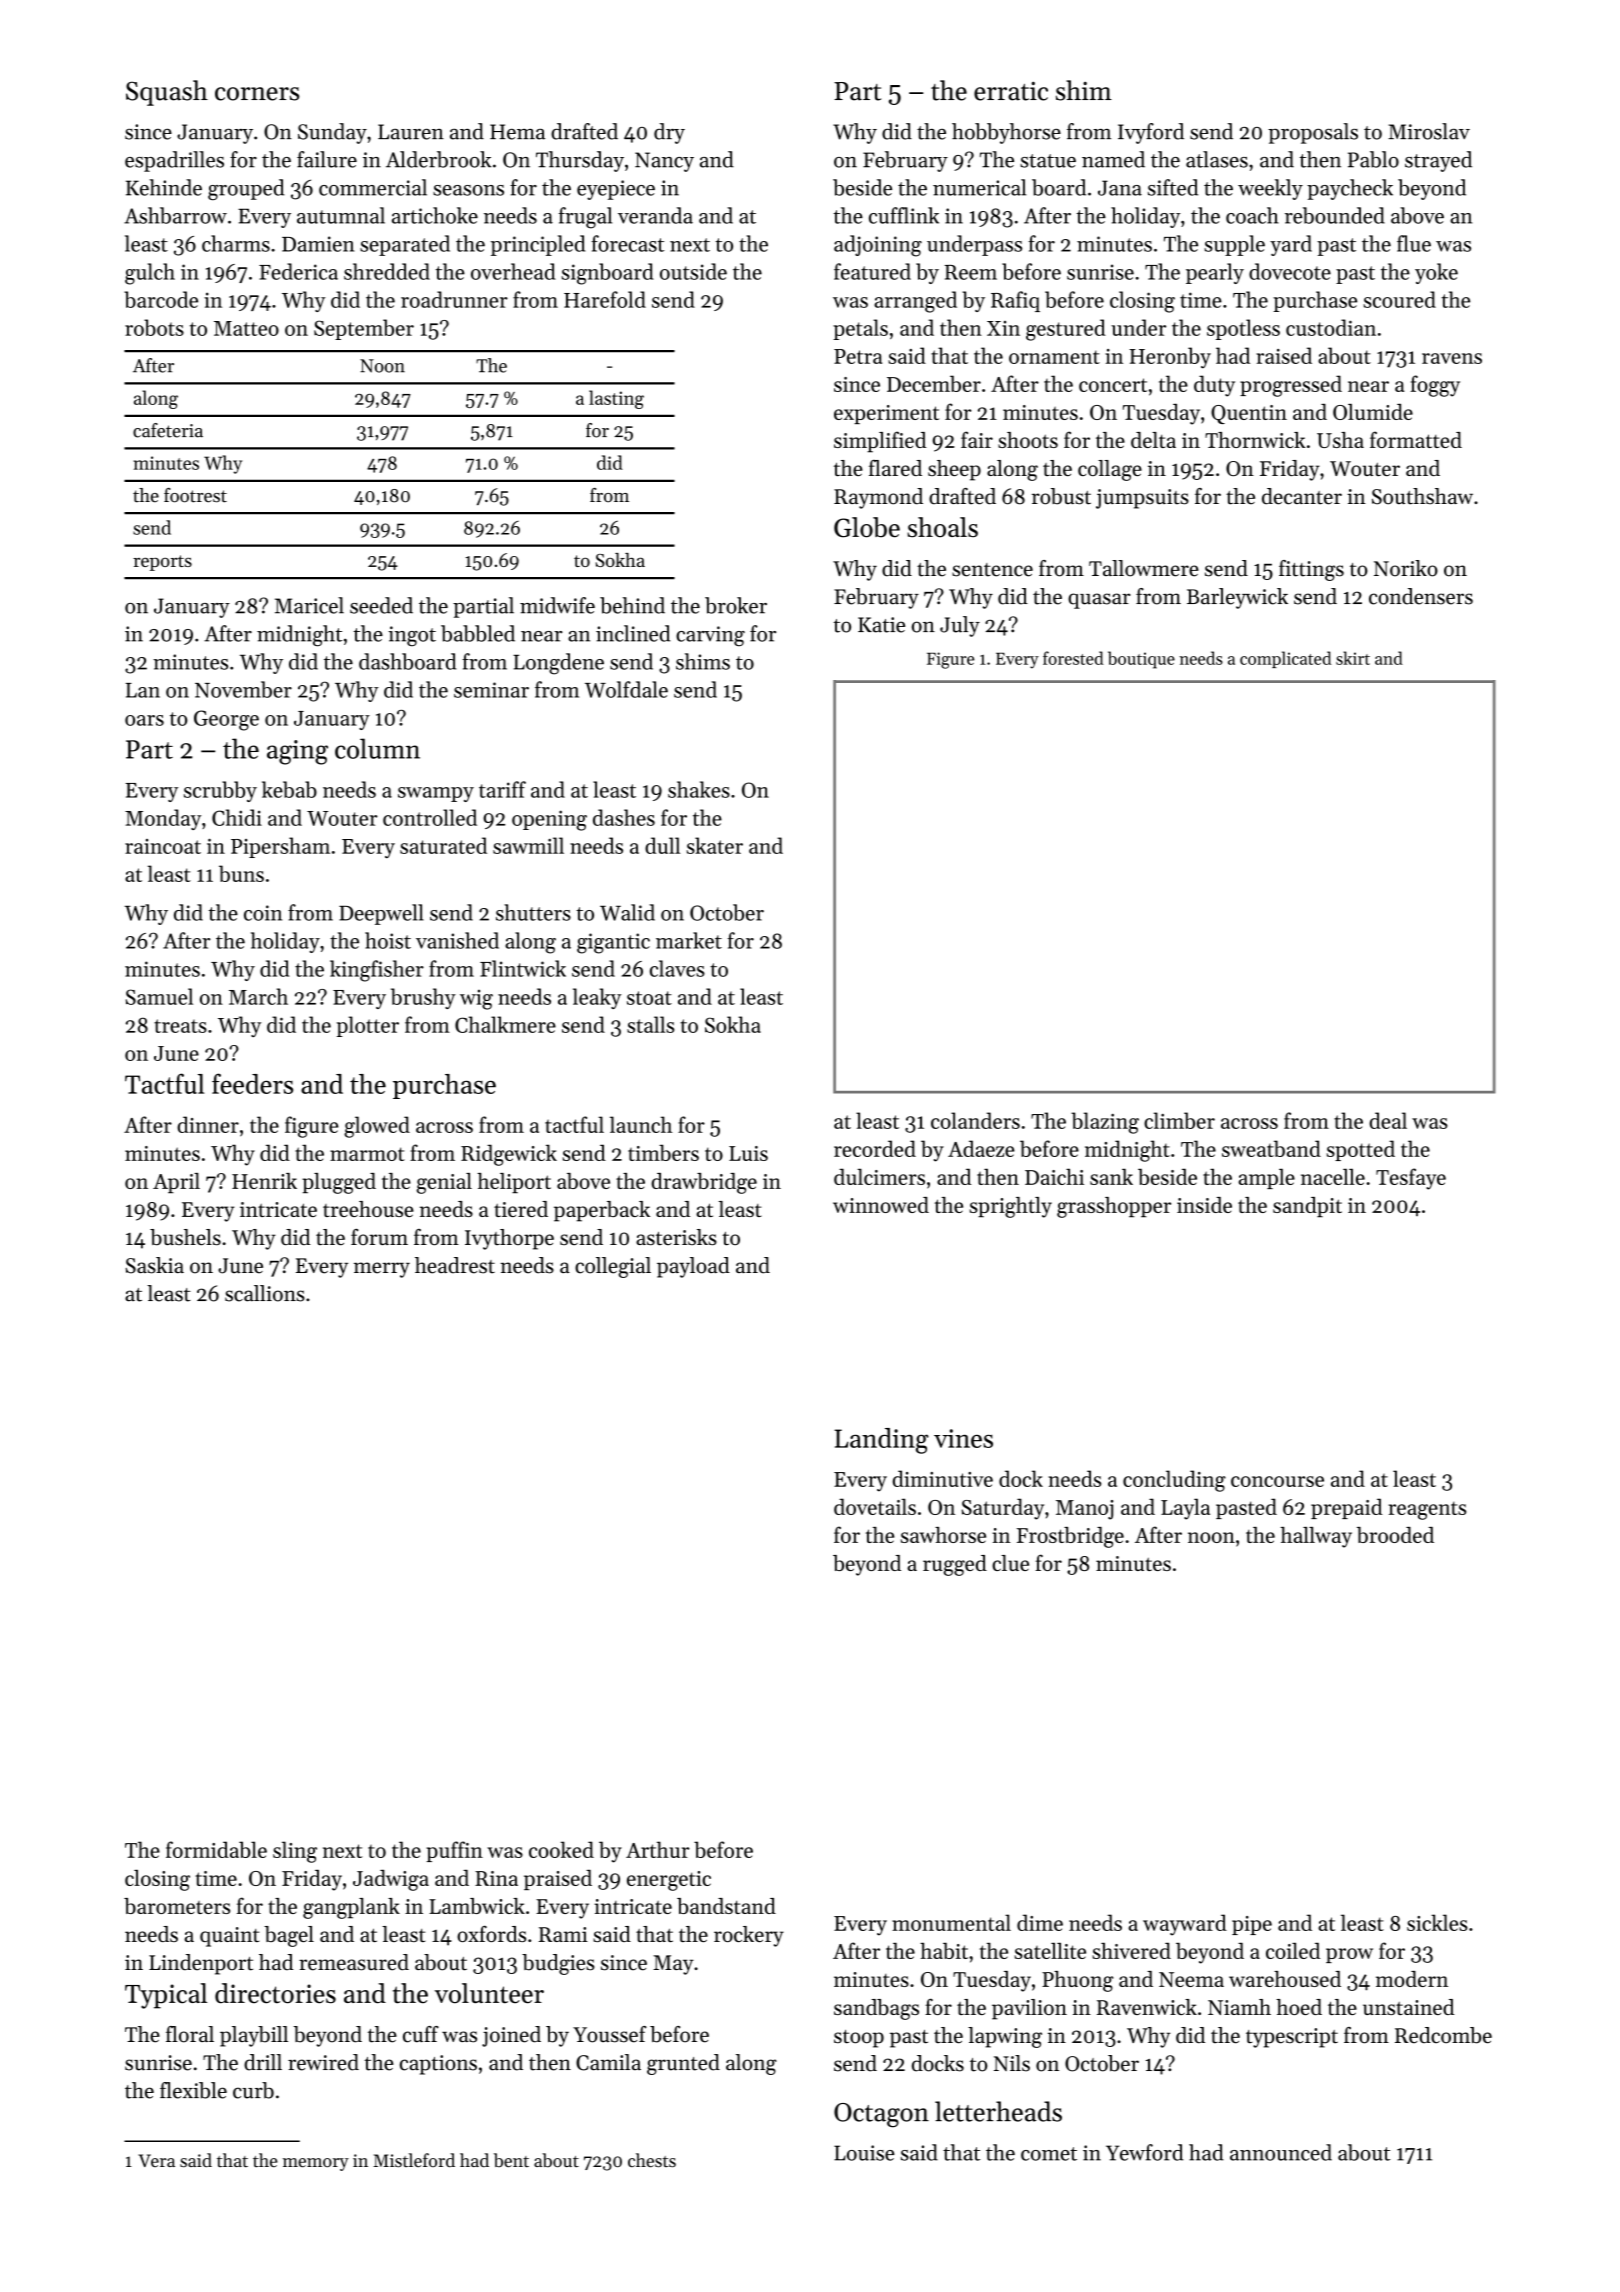  I want to click on skirt, so click(1353, 658).
